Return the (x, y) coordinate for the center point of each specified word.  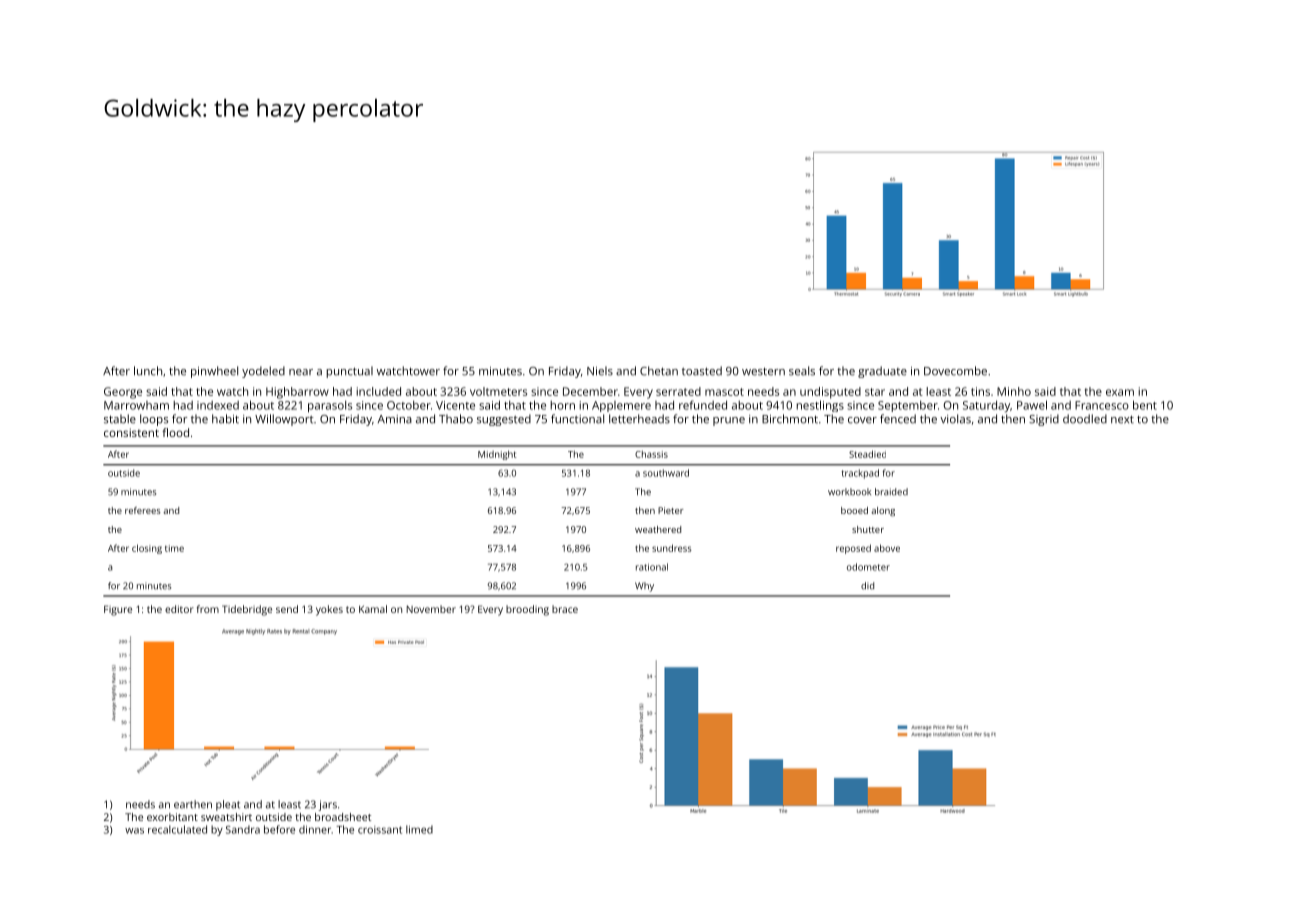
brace (565, 609)
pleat (228, 805)
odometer (868, 567)
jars (328, 805)
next (1122, 419)
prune (729, 421)
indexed (218, 405)
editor (179, 609)
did (867, 586)
